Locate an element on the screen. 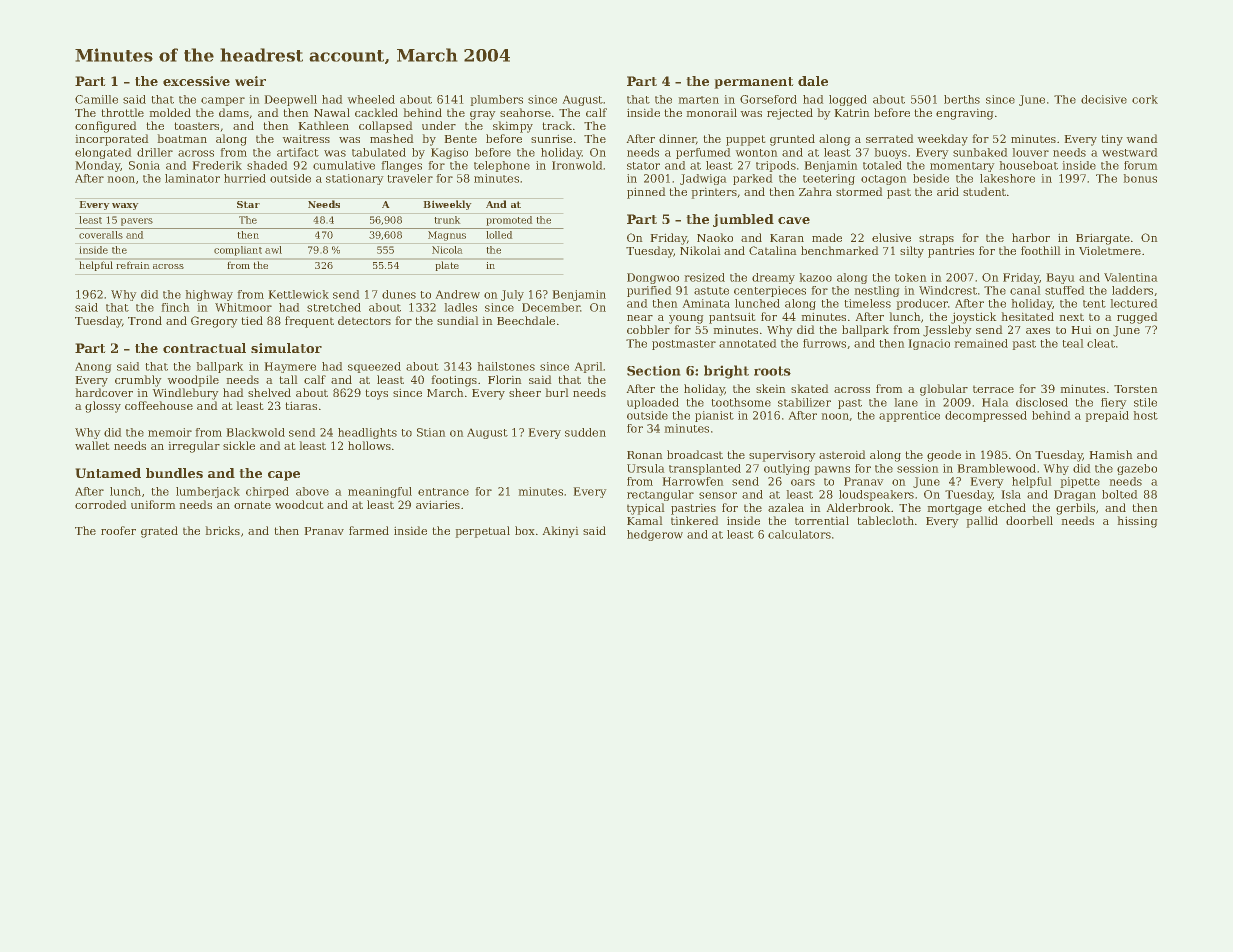 The width and height of the screenshot is (1233, 952). cork is located at coordinates (1145, 99).
